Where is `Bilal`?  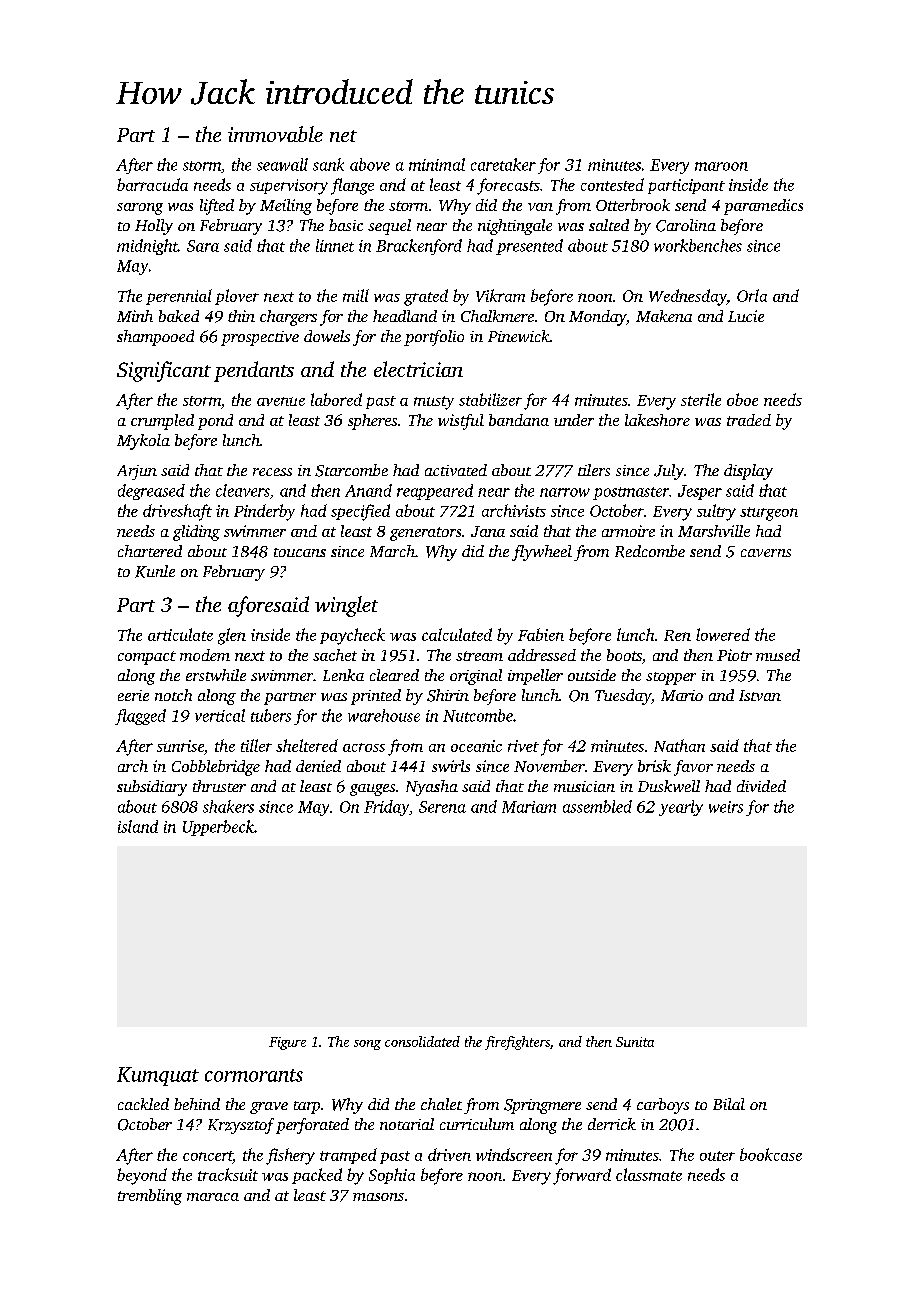 Bilal is located at coordinates (729, 1104).
